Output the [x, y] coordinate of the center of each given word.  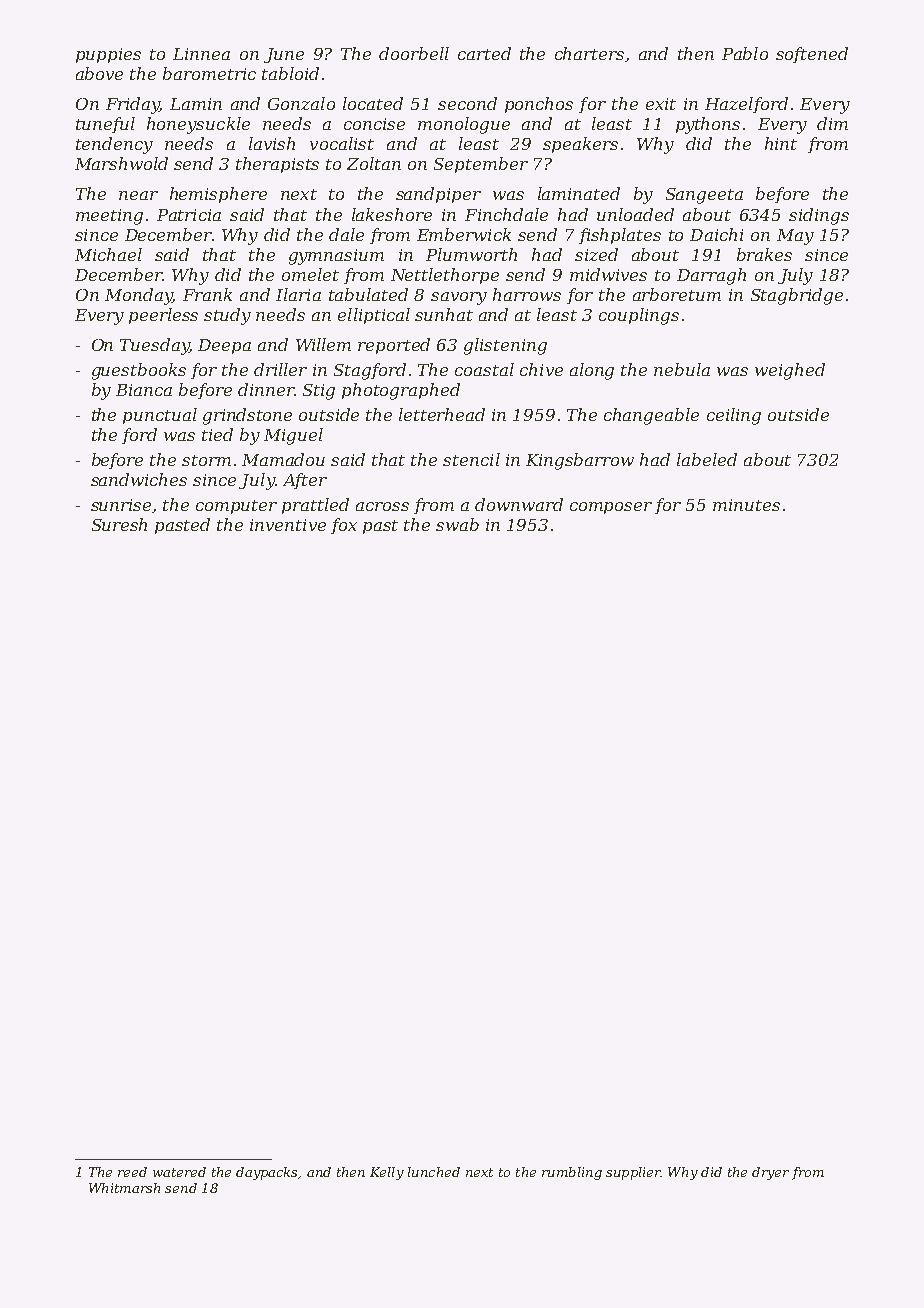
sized [596, 254]
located [373, 103]
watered [179, 1172]
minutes [746, 505]
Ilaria [298, 294]
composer [611, 508]
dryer [770, 1173]
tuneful [105, 125]
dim [832, 123]
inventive [288, 525]
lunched [434, 1172]
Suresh [119, 524]
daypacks [266, 1173]
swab [457, 524]
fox [344, 526]
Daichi [716, 234]
